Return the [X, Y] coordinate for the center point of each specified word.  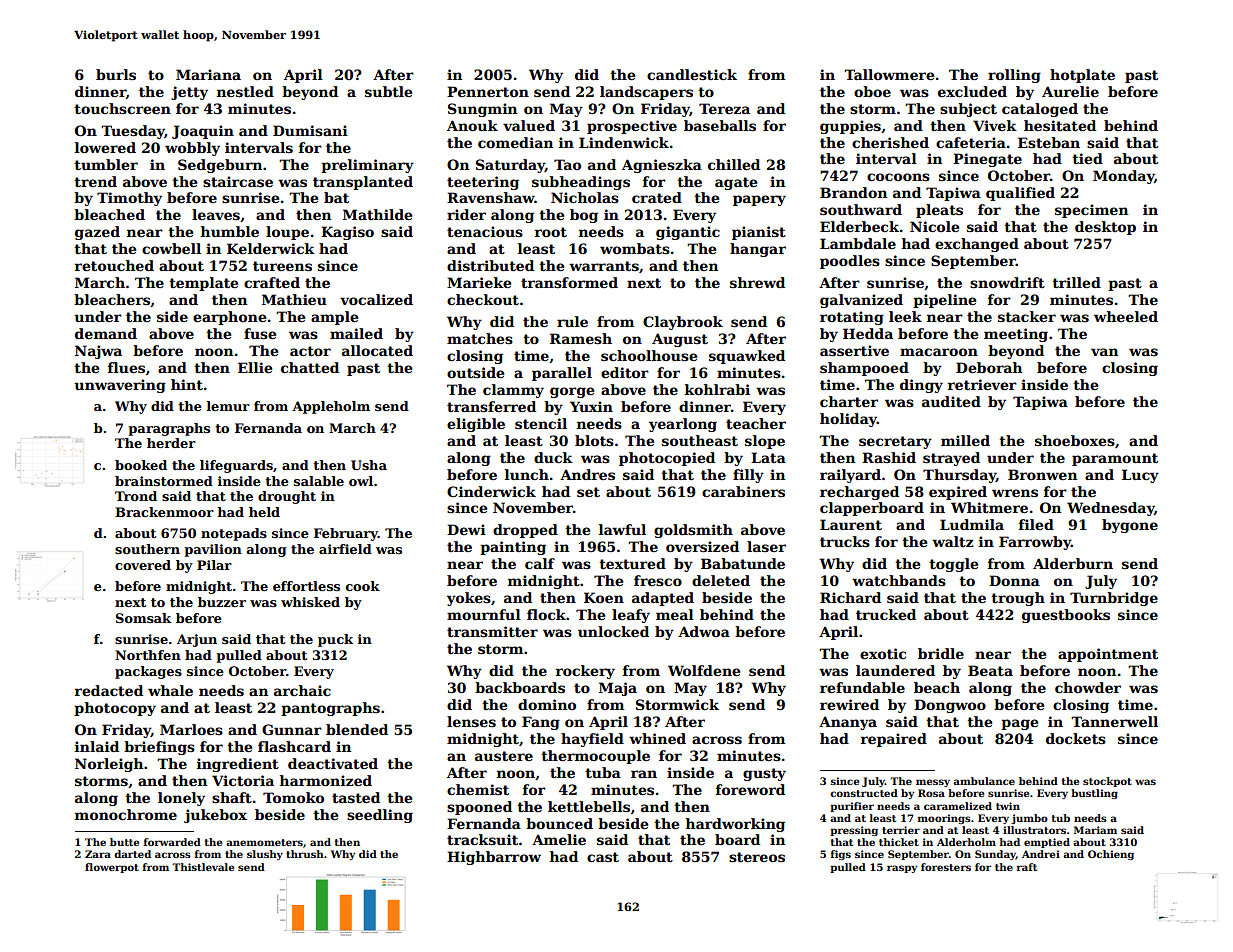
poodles [850, 262]
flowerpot [112, 868]
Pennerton [488, 91]
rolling [1014, 76]
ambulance [984, 781]
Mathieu [294, 299]
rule [572, 321]
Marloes [191, 729]
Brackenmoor [164, 512]
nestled [245, 91]
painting [513, 548]
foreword [750, 789]
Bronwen [1042, 474]
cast [603, 857]
